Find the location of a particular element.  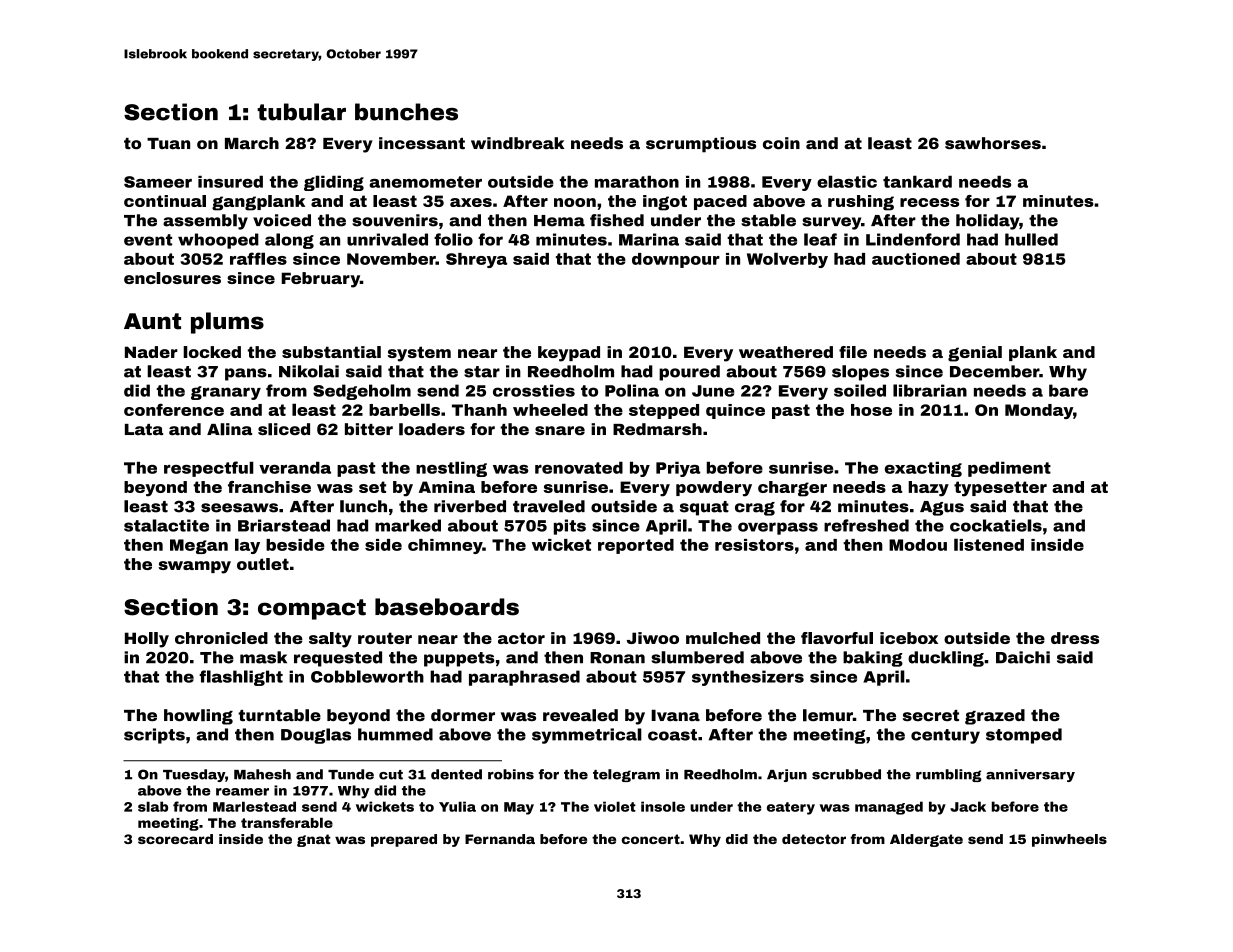

gliding is located at coordinates (334, 183).
